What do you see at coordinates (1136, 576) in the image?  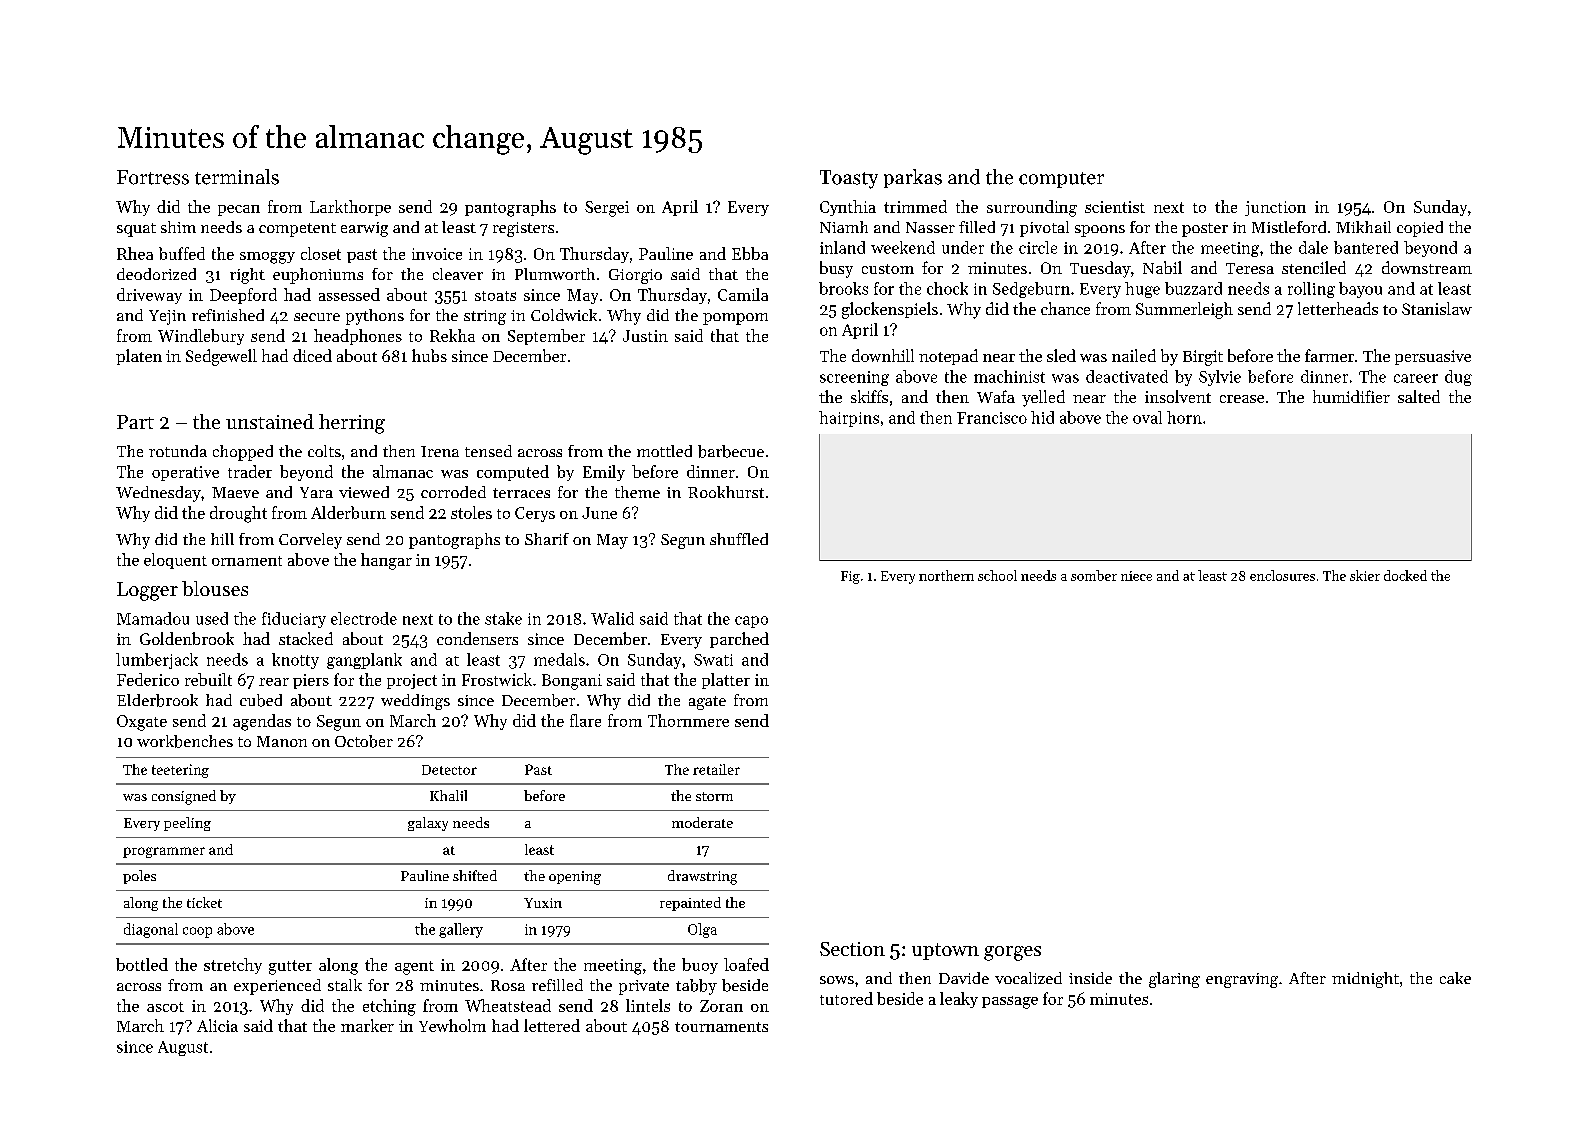 I see `niece` at bounding box center [1136, 576].
